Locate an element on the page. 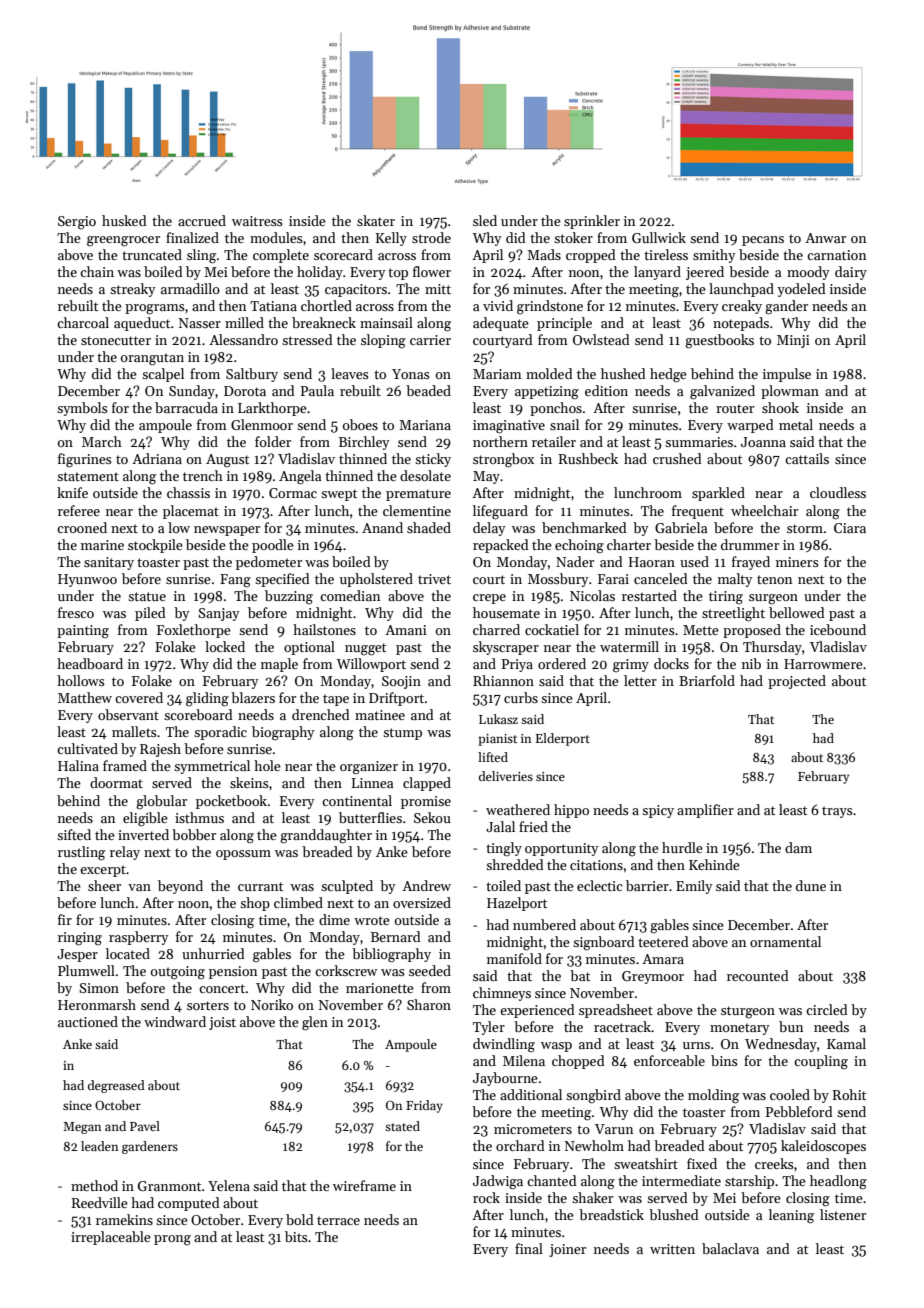  doormat is located at coordinates (116, 782).
